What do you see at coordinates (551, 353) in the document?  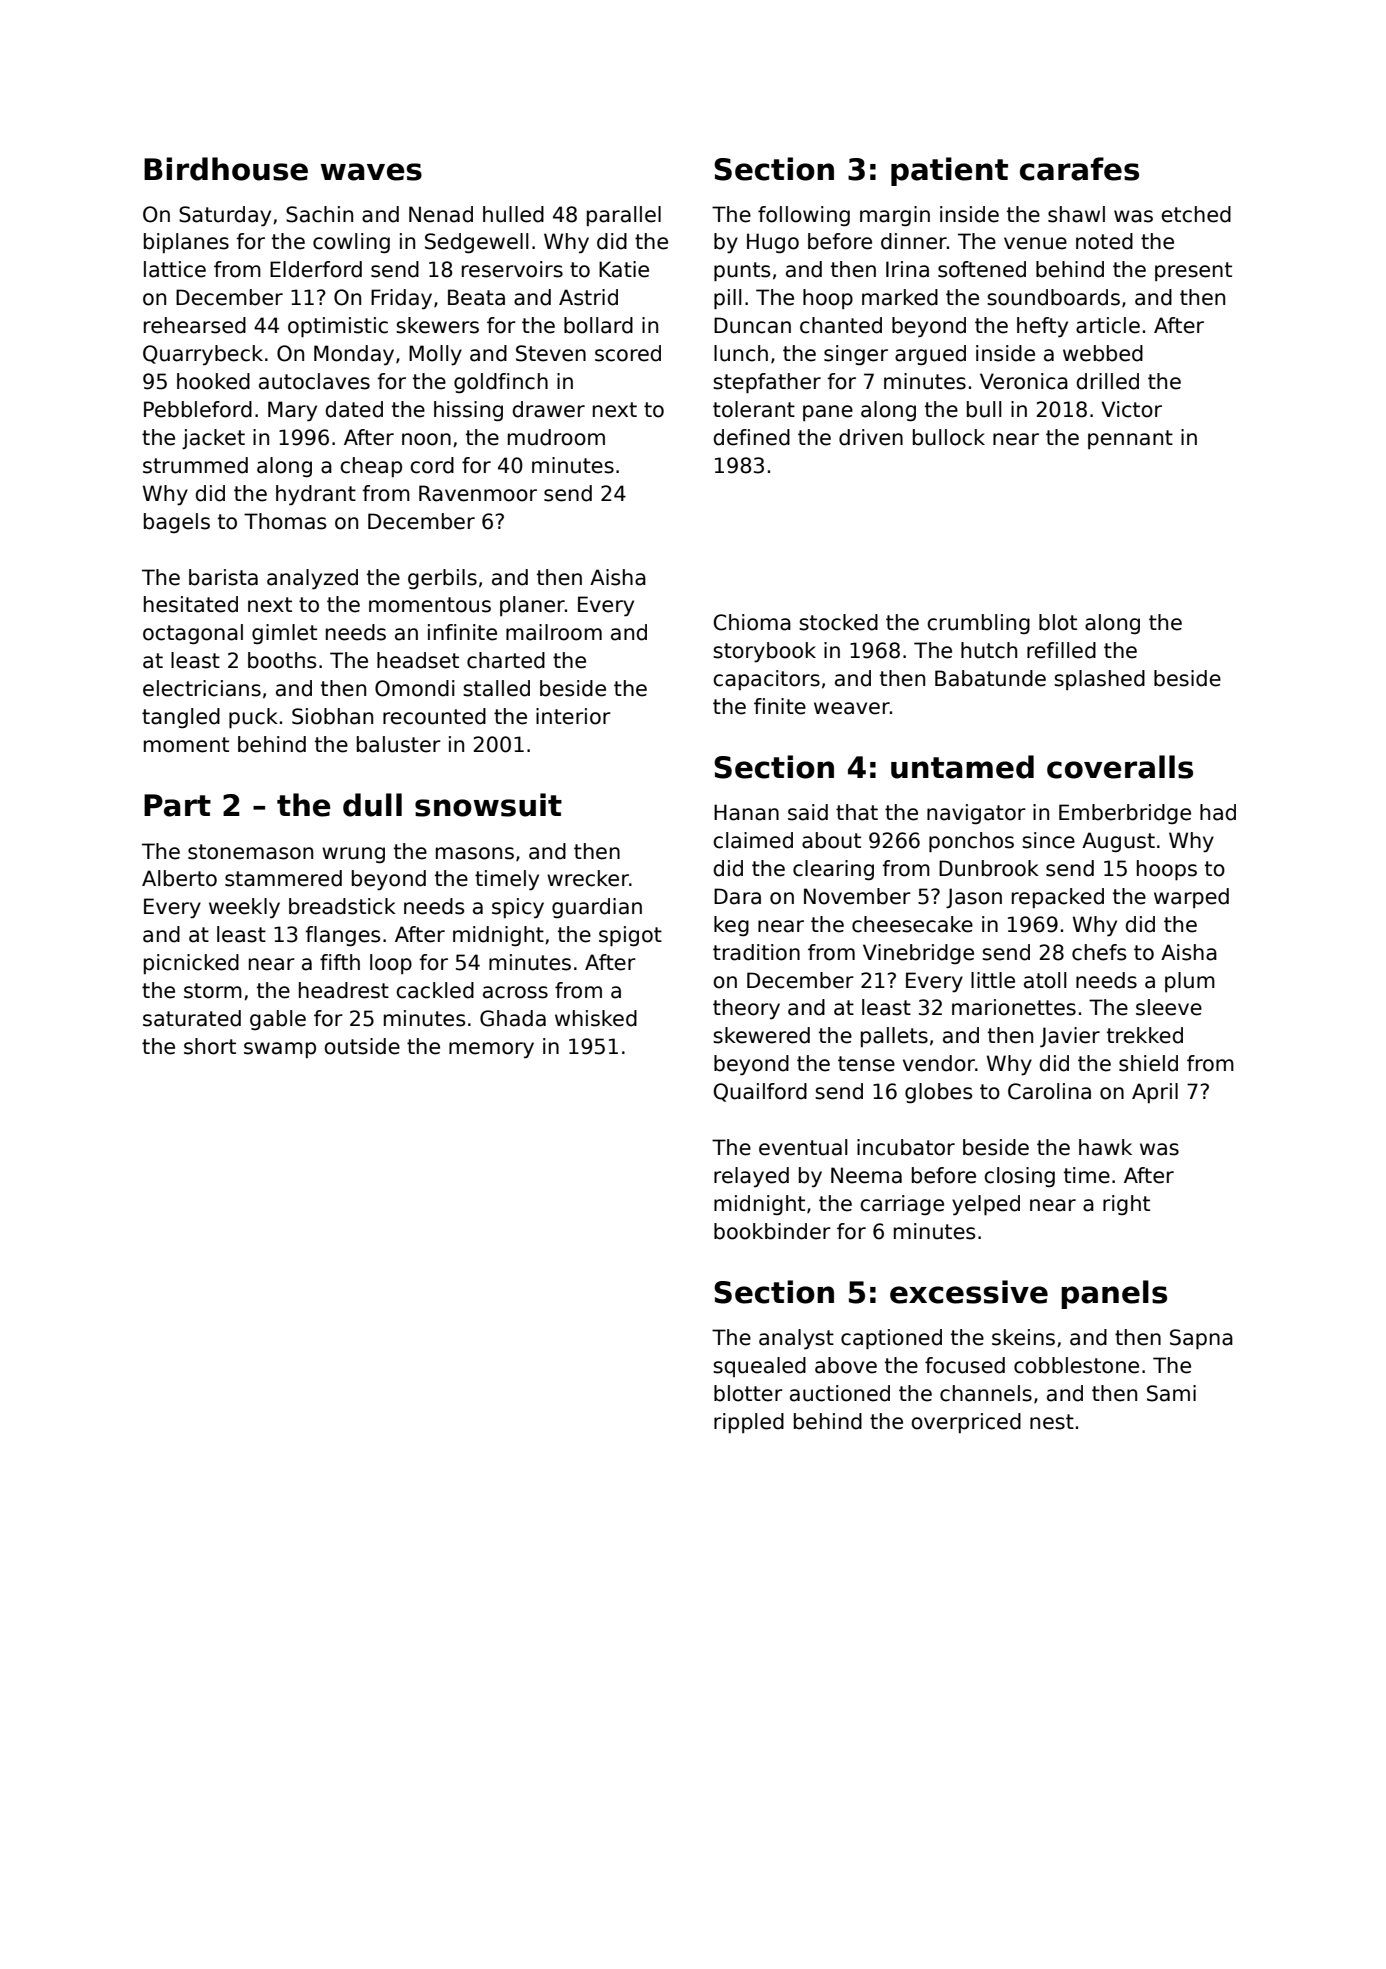 I see `Steven` at bounding box center [551, 353].
